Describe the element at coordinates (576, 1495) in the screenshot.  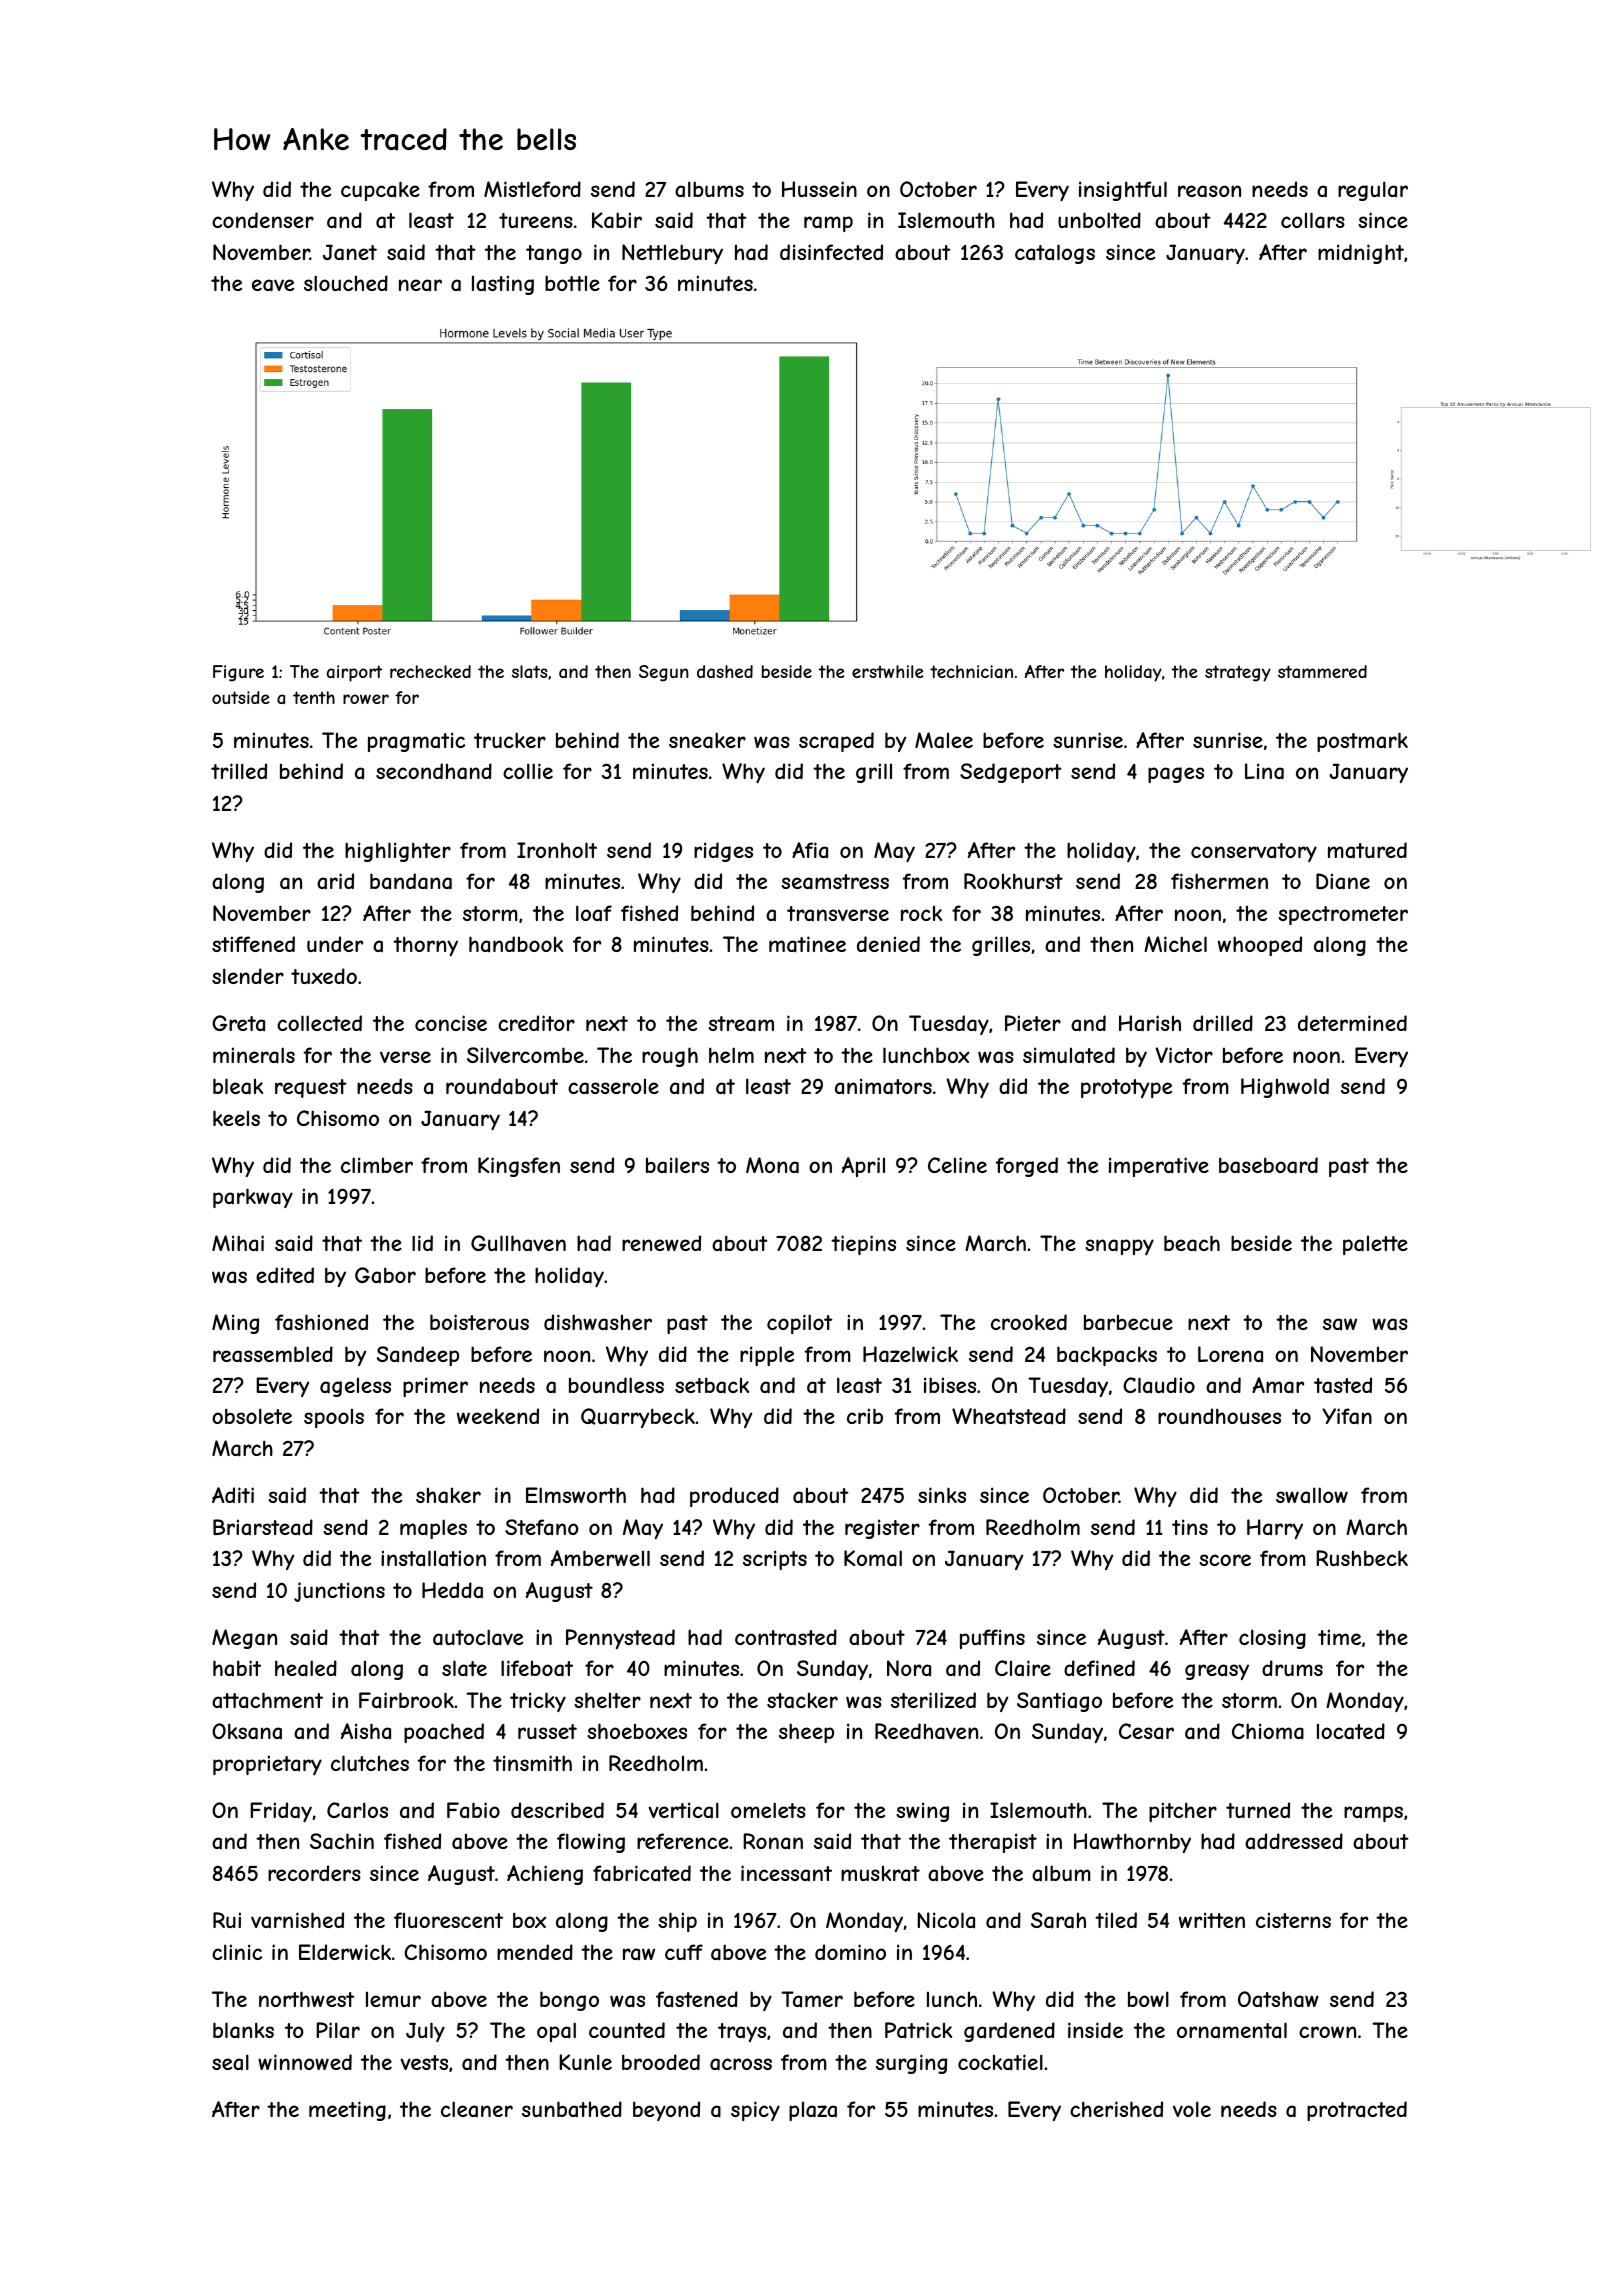
I see `Elmsworth` at that location.
